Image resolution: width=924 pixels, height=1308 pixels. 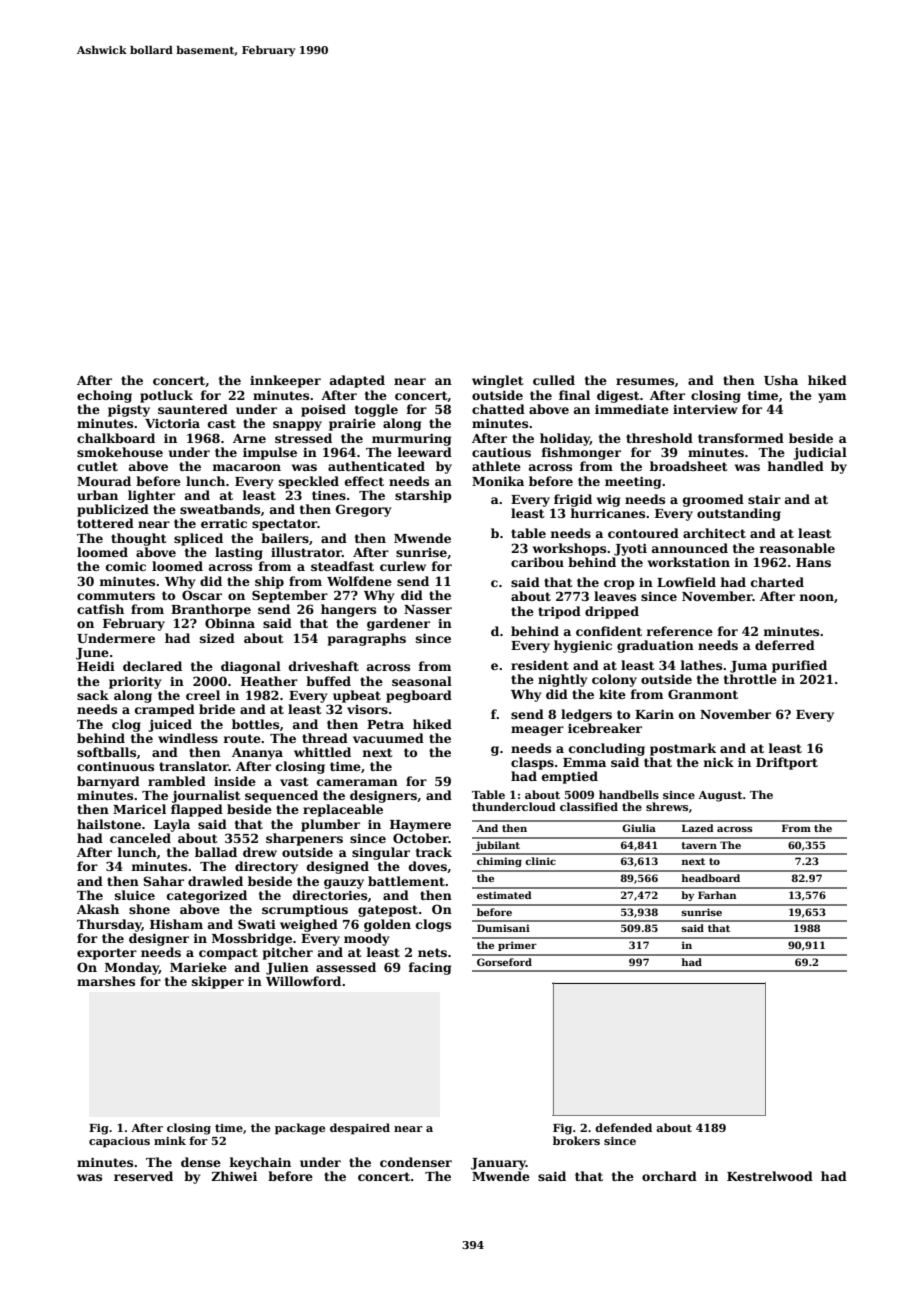 I want to click on lathes, so click(x=701, y=665).
